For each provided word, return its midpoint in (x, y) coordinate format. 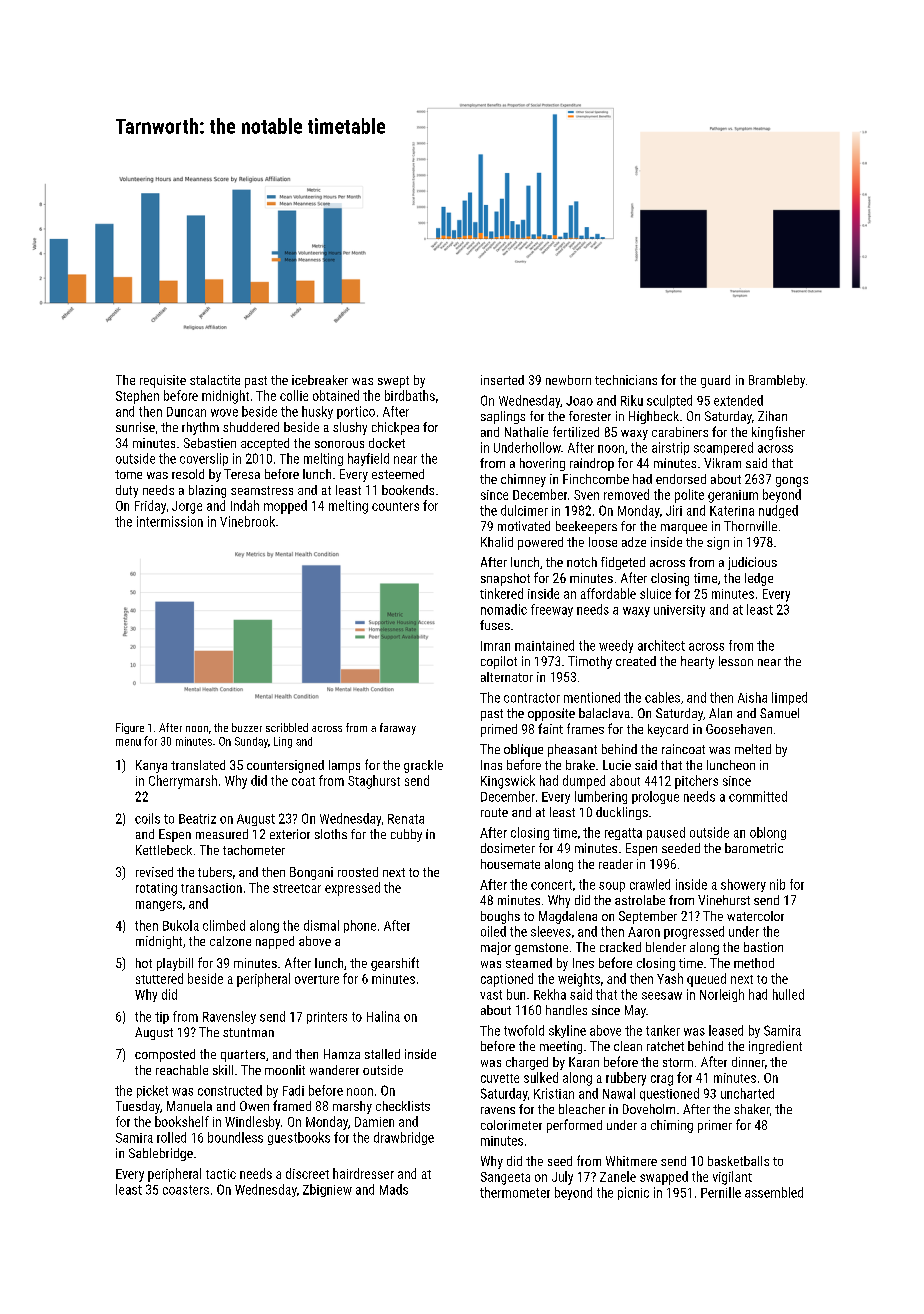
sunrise (135, 427)
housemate (510, 864)
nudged (778, 511)
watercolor (755, 916)
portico (356, 412)
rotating (156, 889)
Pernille (721, 1192)
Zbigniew (327, 1190)
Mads (394, 1189)
